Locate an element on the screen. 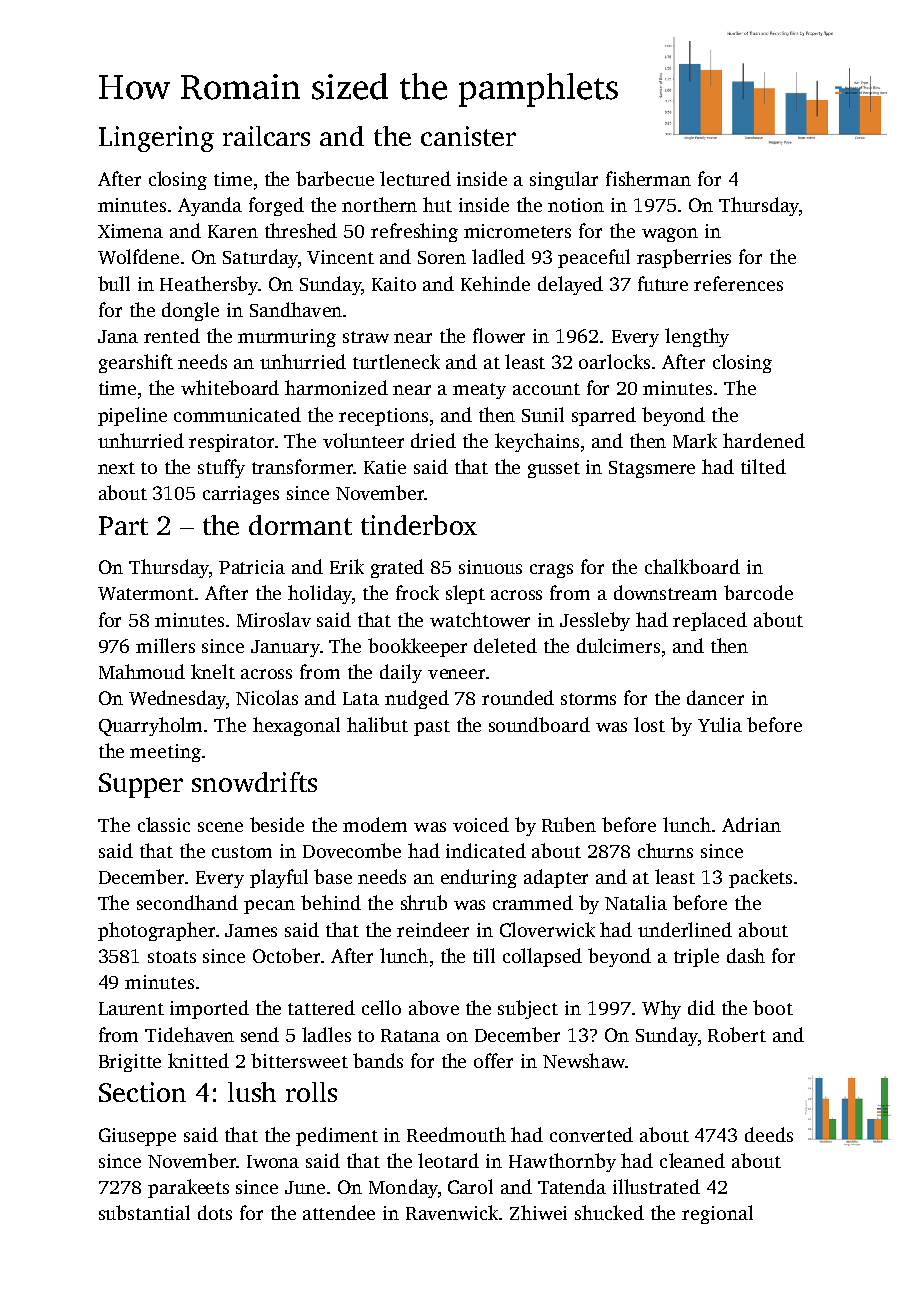 The height and width of the screenshot is (1316, 908). lost is located at coordinates (649, 724).
